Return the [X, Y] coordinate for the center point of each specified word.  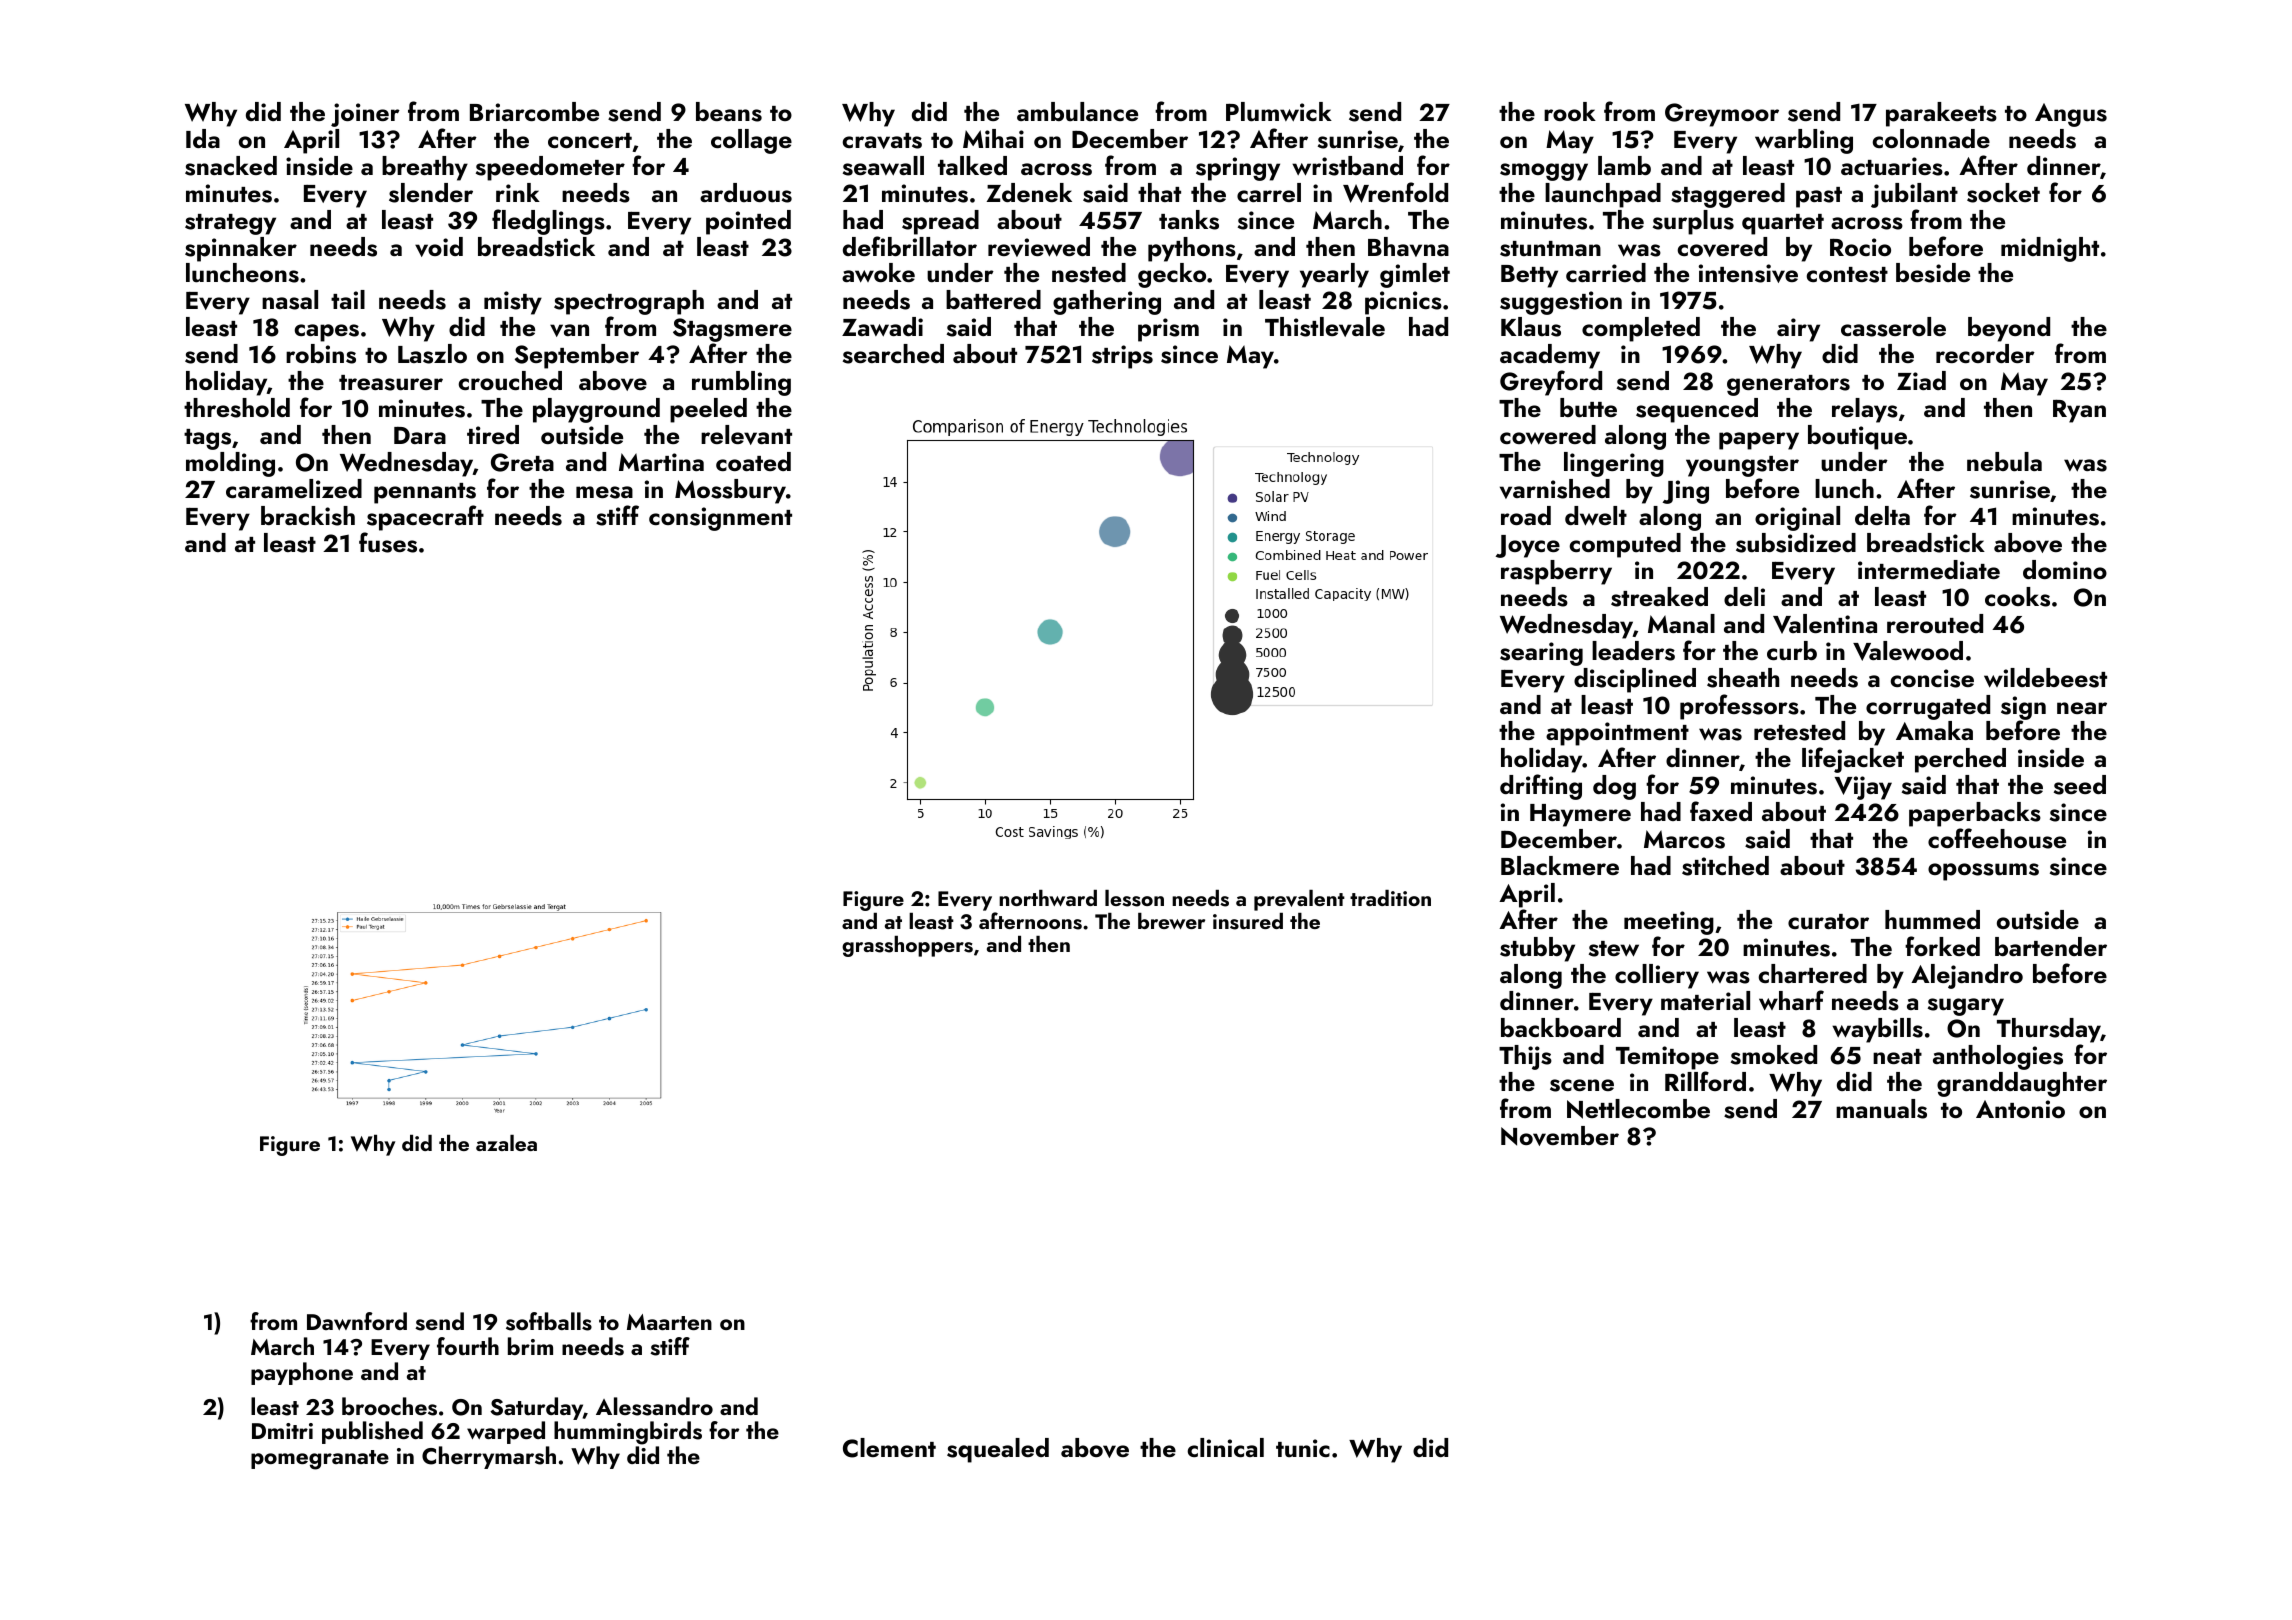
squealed [998, 1450]
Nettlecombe [1638, 1109]
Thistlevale [1325, 327]
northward [1048, 898]
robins [321, 354]
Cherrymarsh [489, 1457]
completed [1641, 329]
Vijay [1863, 788]
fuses [388, 542]
